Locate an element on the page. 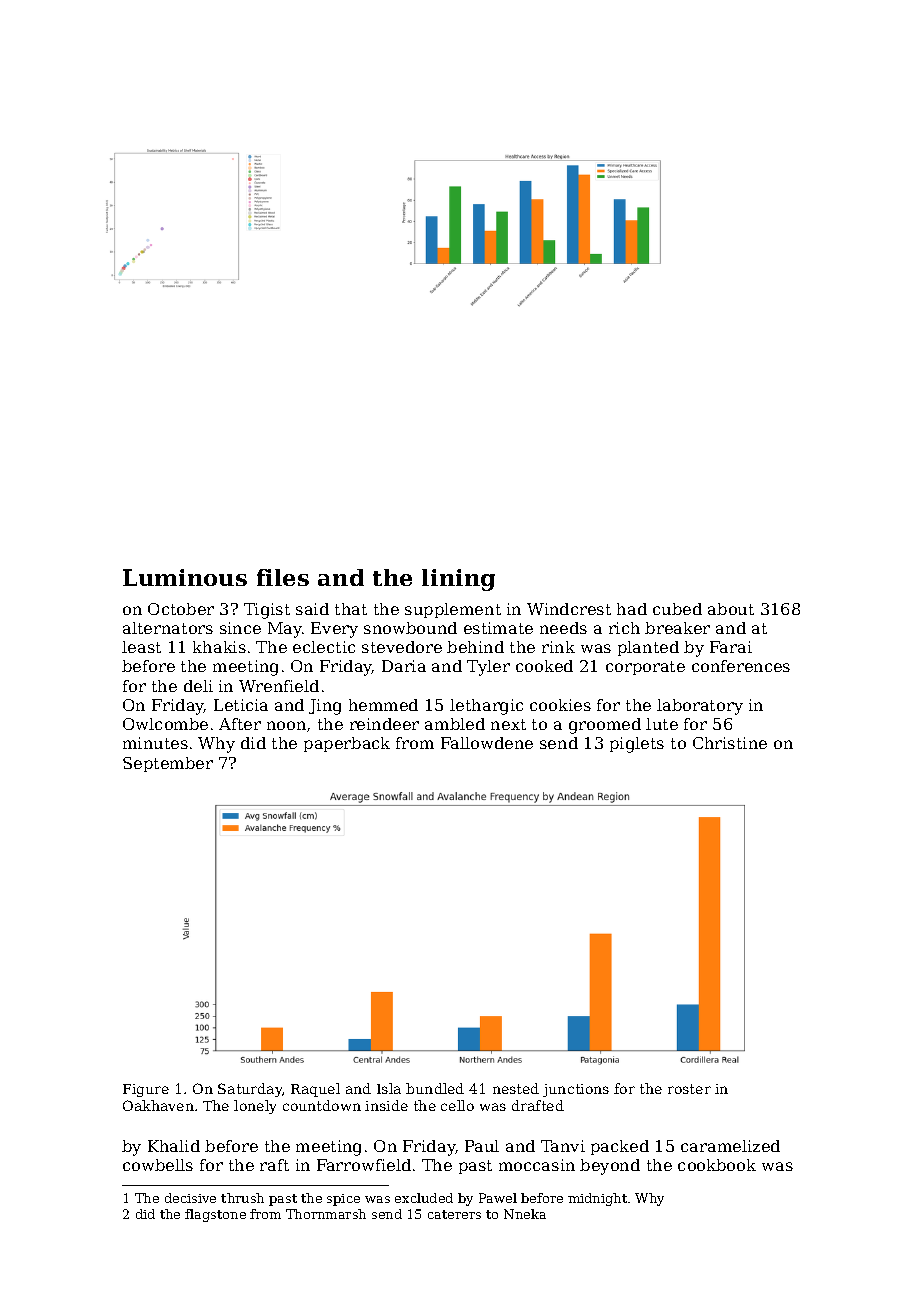 This page has height=1308, width=924. minutes is located at coordinates (155, 743).
